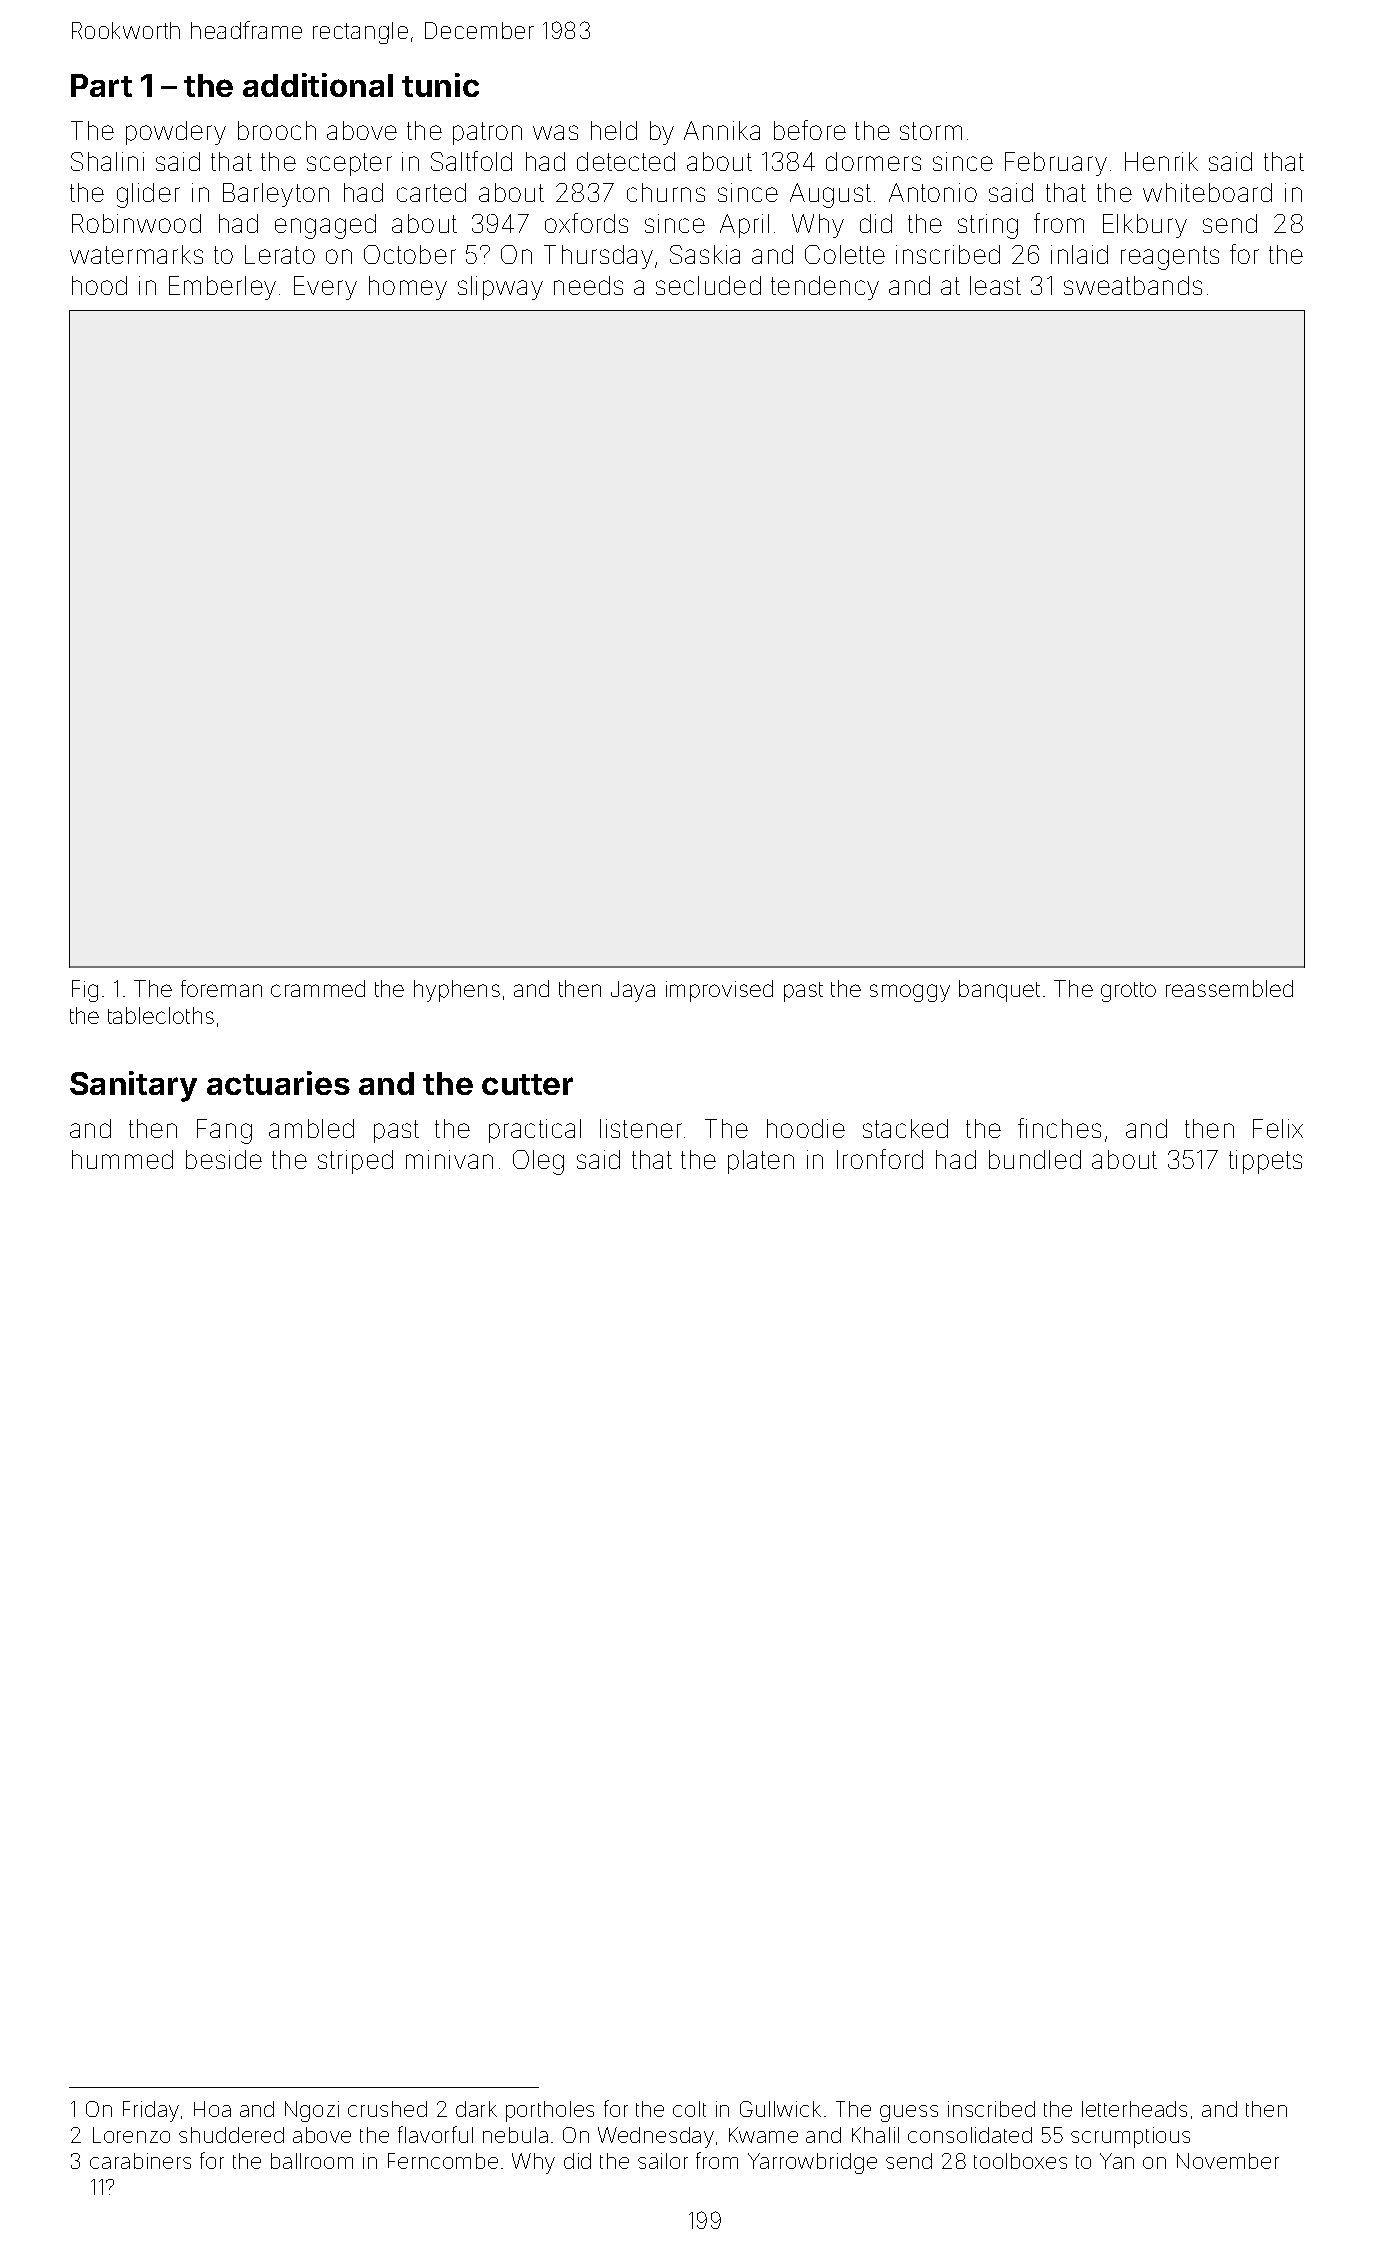 This screenshot has height=2263, width=1374. Describe the element at coordinates (1133, 285) in the screenshot. I see `sweatbands` at that location.
